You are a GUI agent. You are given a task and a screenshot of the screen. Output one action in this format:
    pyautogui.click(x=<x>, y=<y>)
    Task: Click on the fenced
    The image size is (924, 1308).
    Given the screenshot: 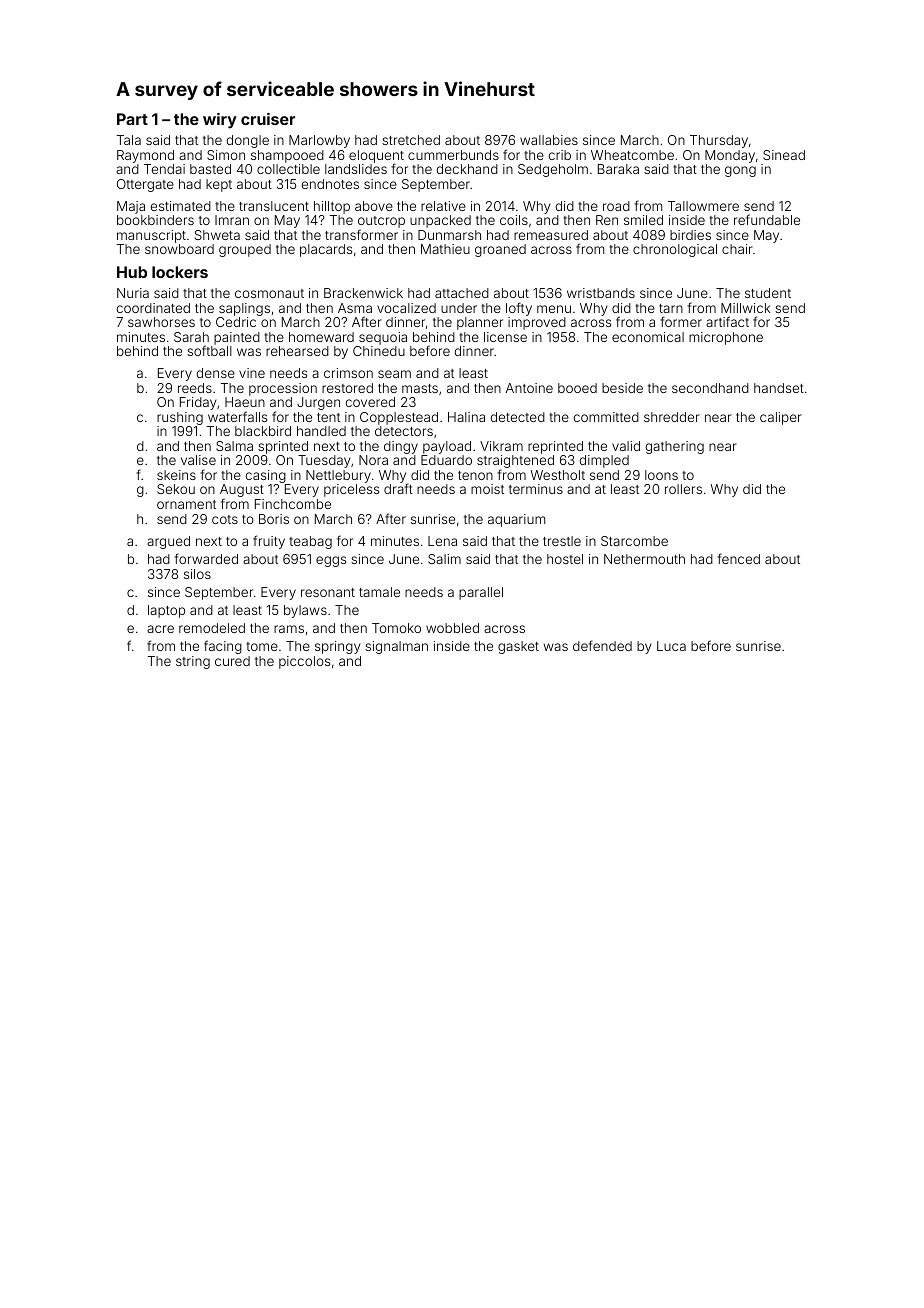 What is the action you would take?
    pyautogui.click(x=738, y=558)
